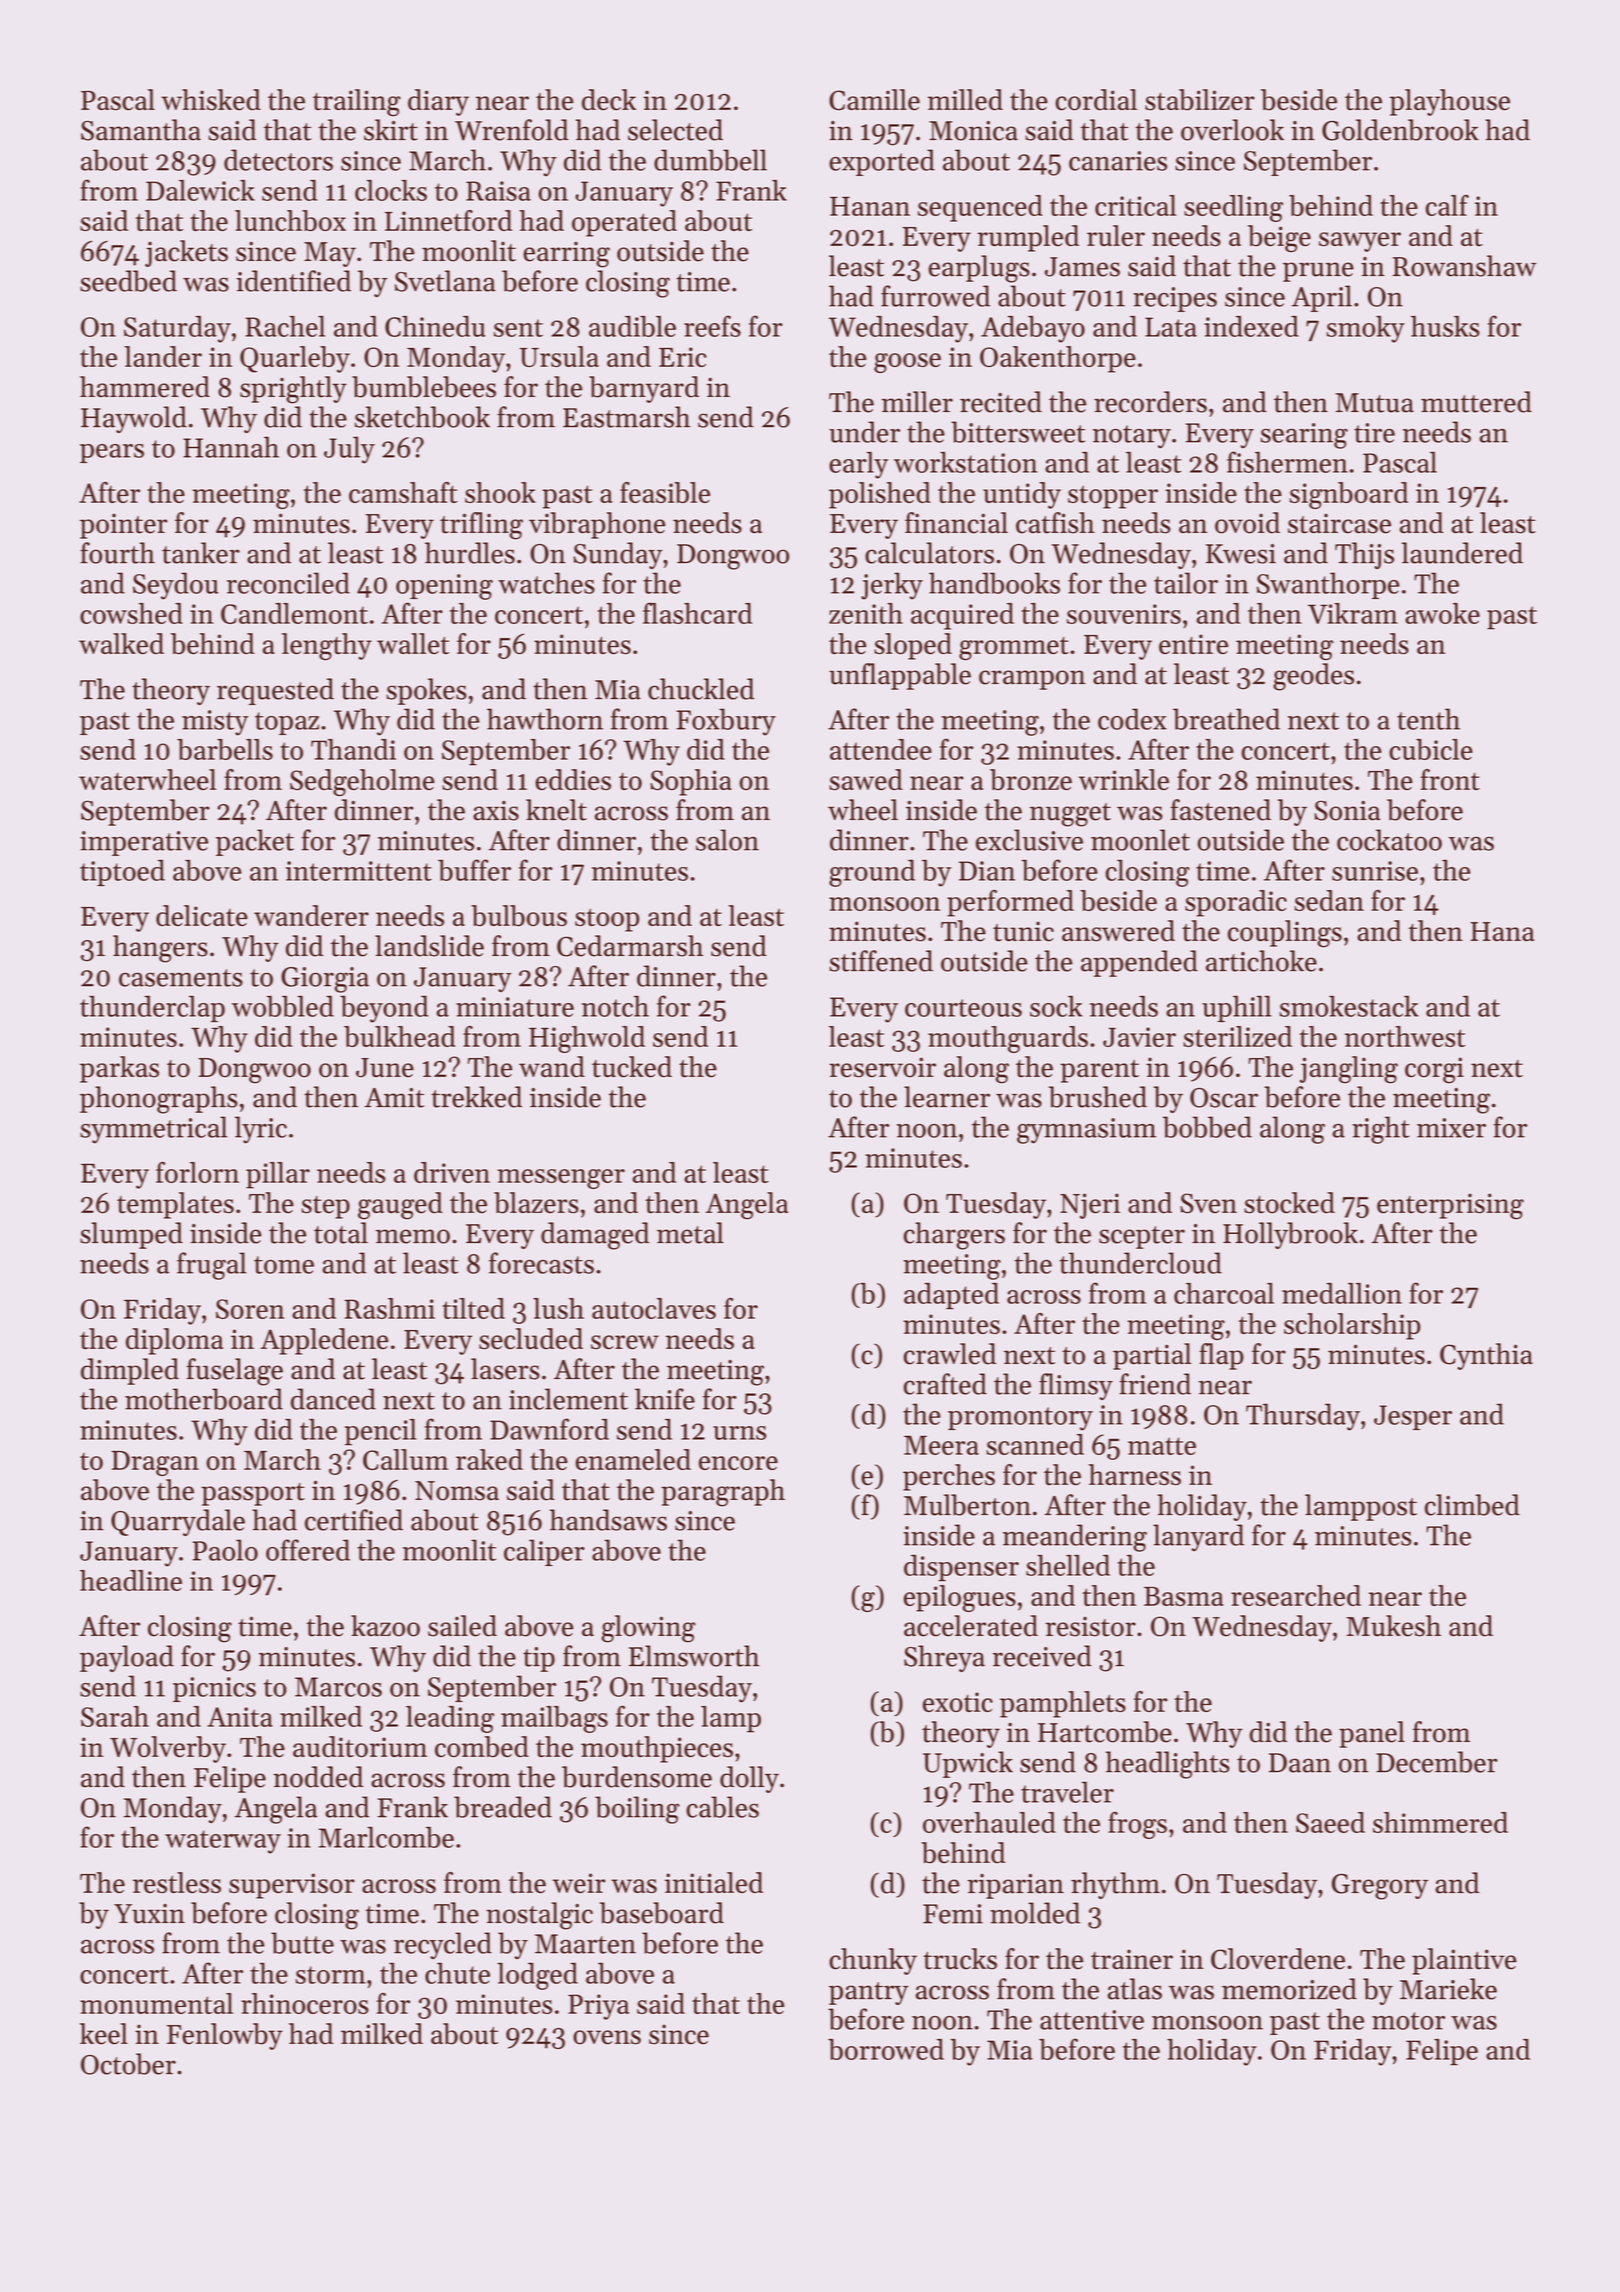 This page has width=1620, height=2292. Describe the element at coordinates (1247, 523) in the page. I see `ovoid` at that location.
